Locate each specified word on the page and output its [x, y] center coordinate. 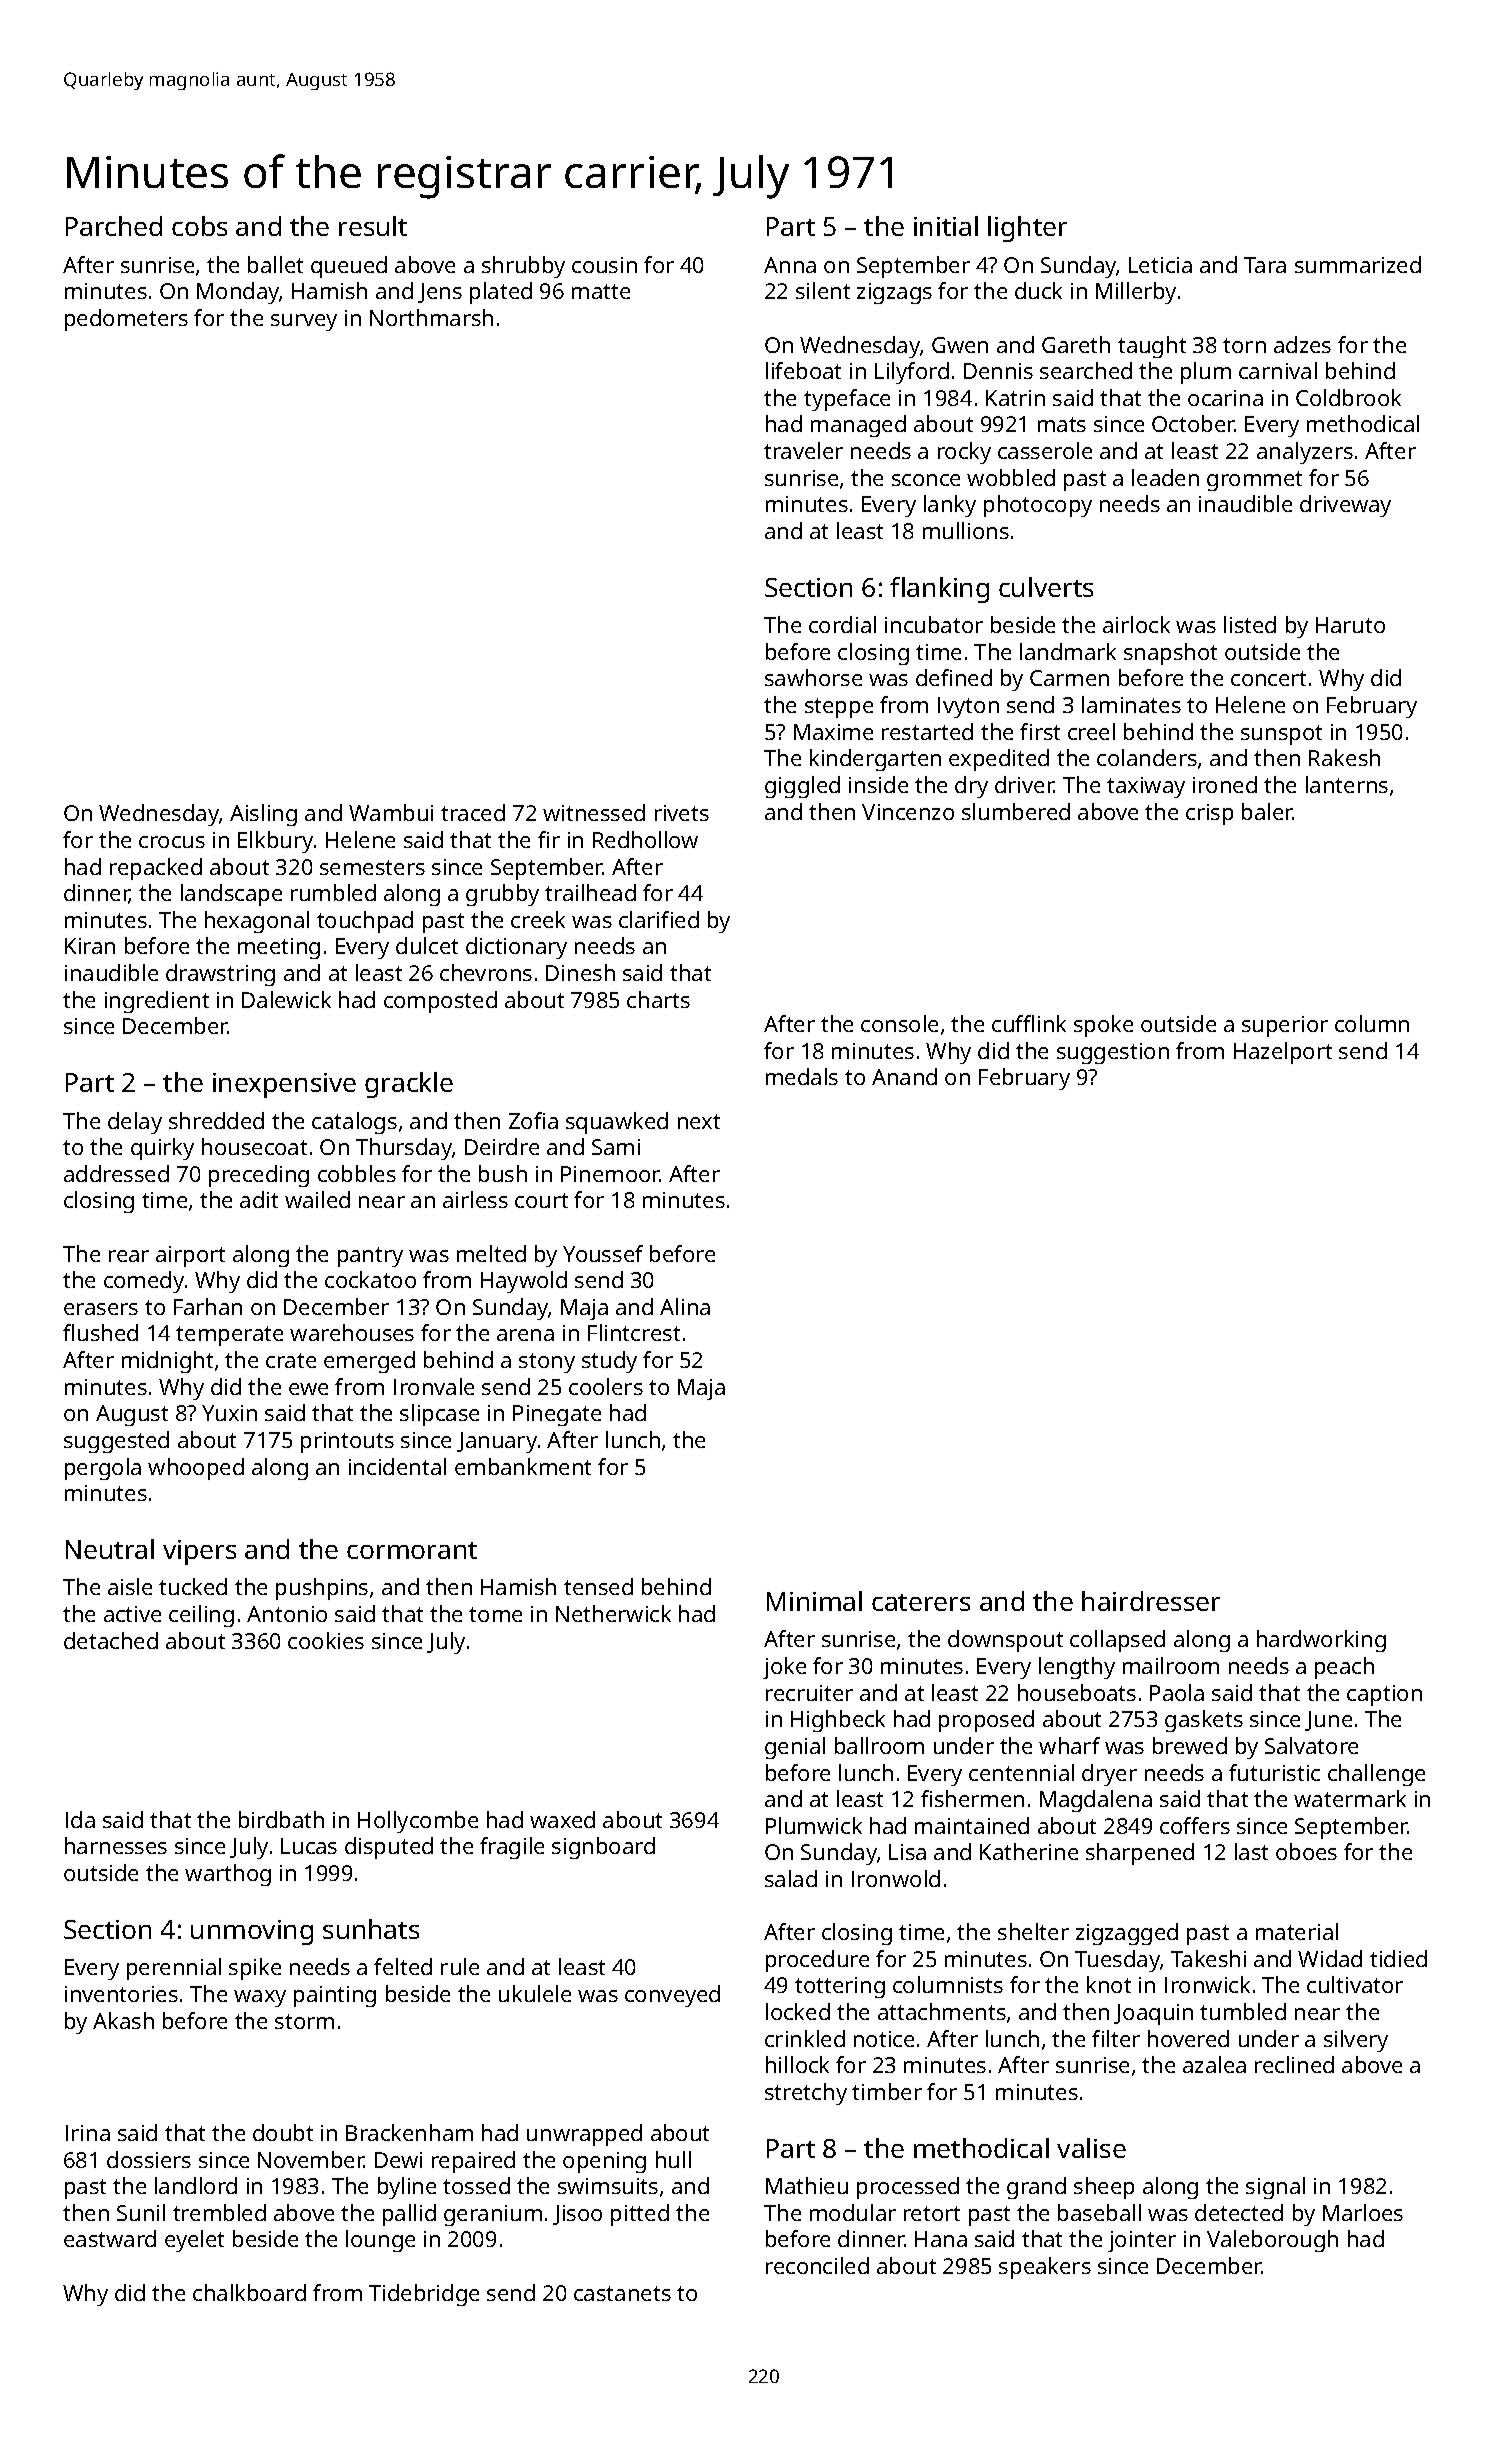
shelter [1033, 1931]
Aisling [263, 815]
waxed [562, 1819]
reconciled [817, 2265]
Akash [123, 2020]
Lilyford [912, 373]
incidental [397, 1466]
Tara [1265, 265]
